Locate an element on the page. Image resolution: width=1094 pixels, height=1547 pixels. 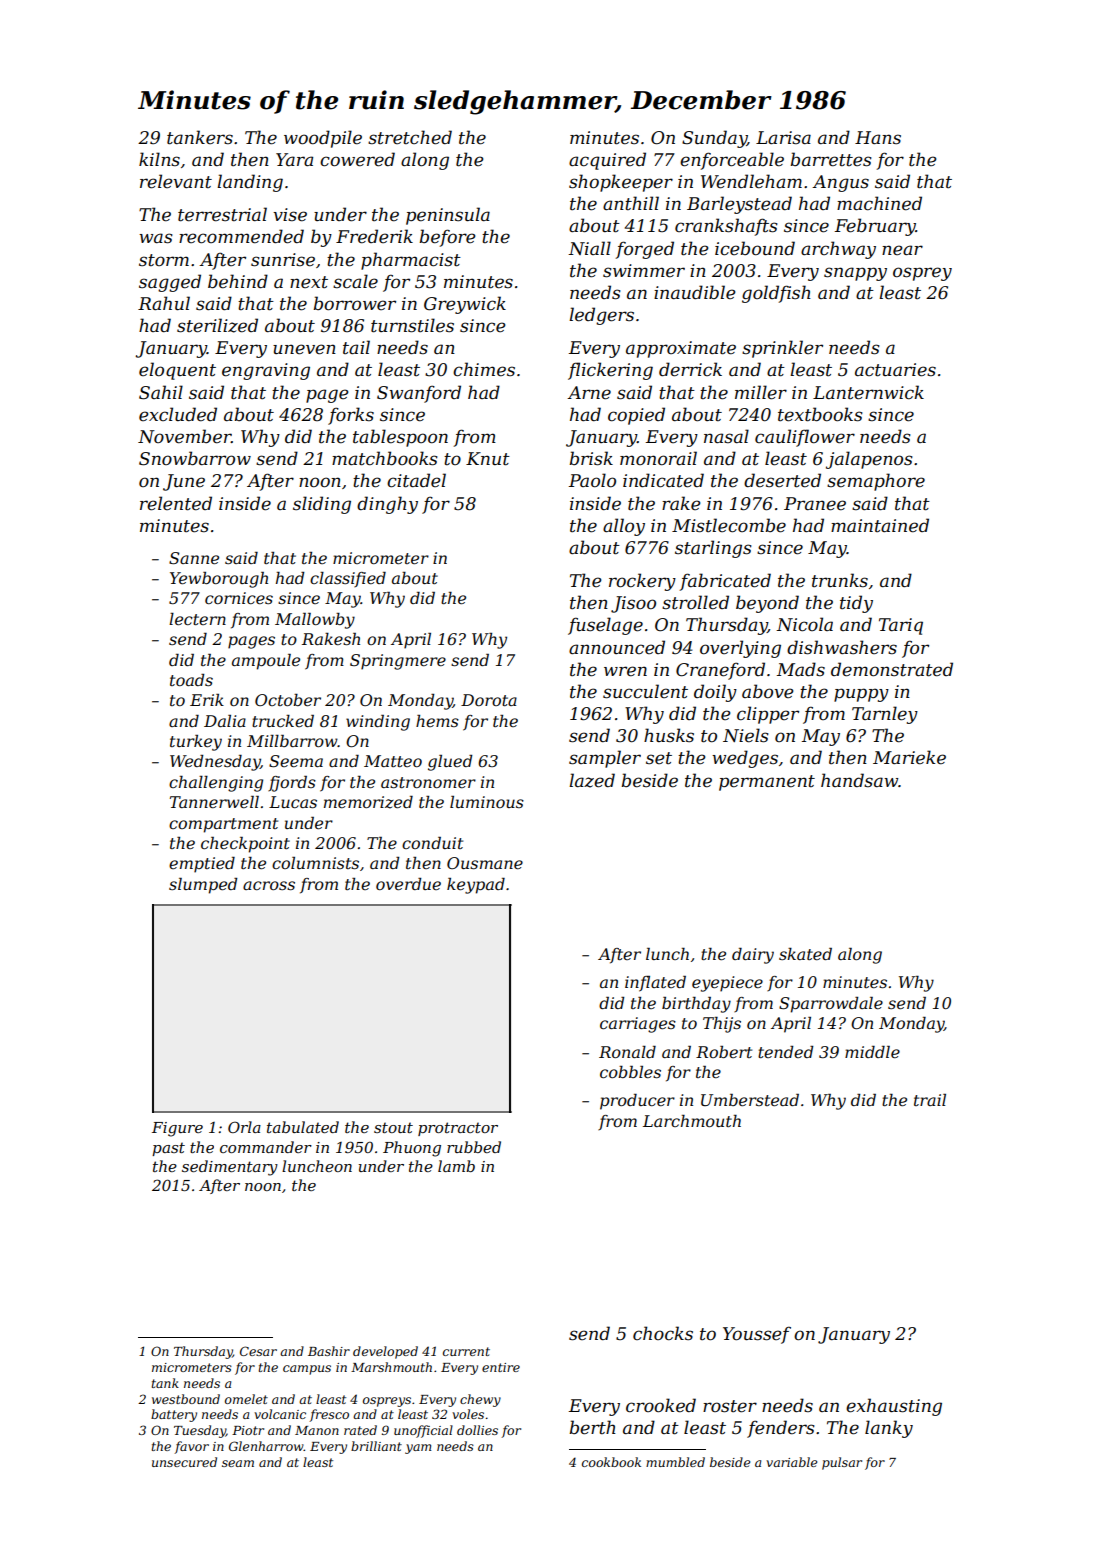
exhausting is located at coordinates (894, 1407).
